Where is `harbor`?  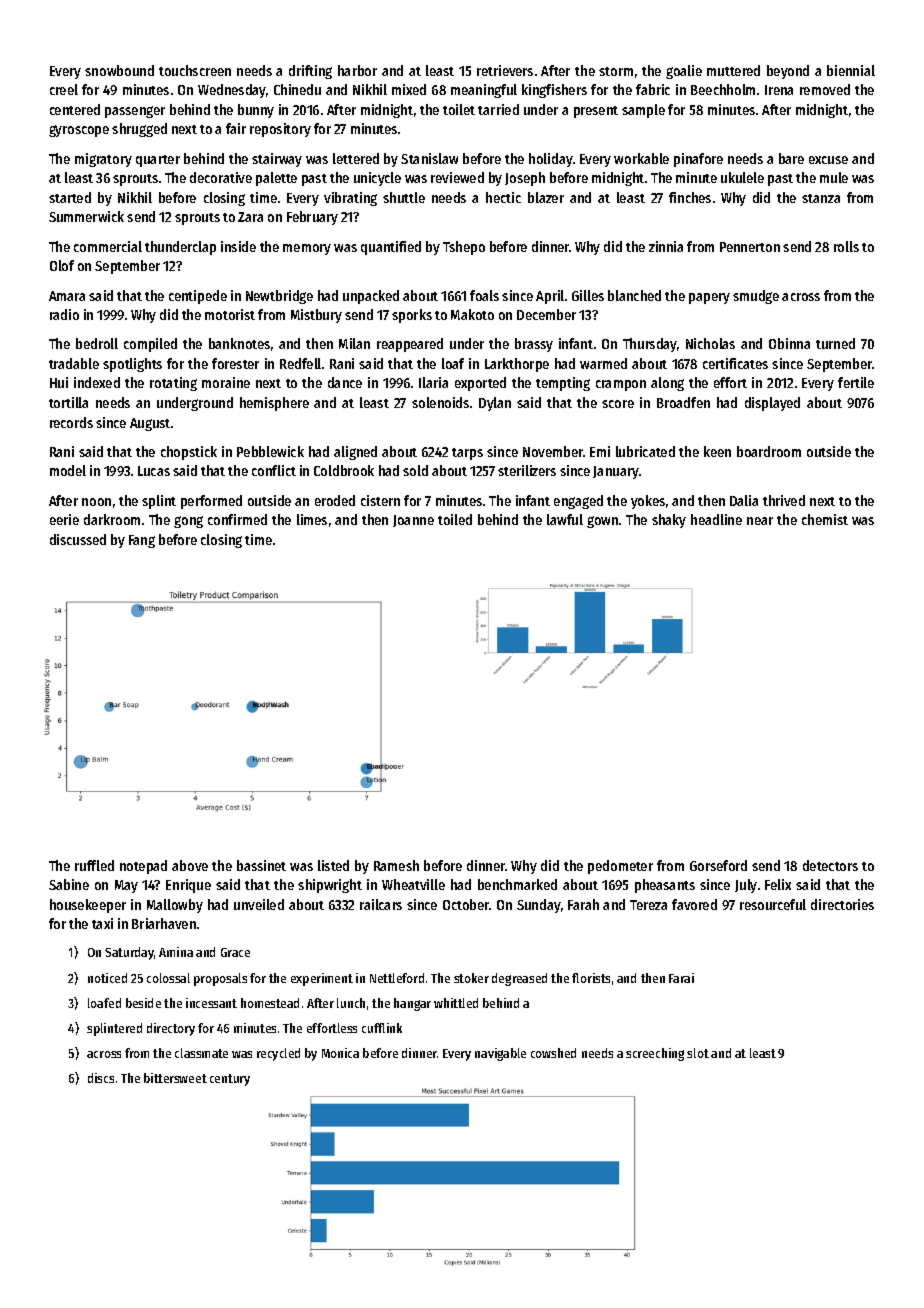 harbor is located at coordinates (357, 70).
